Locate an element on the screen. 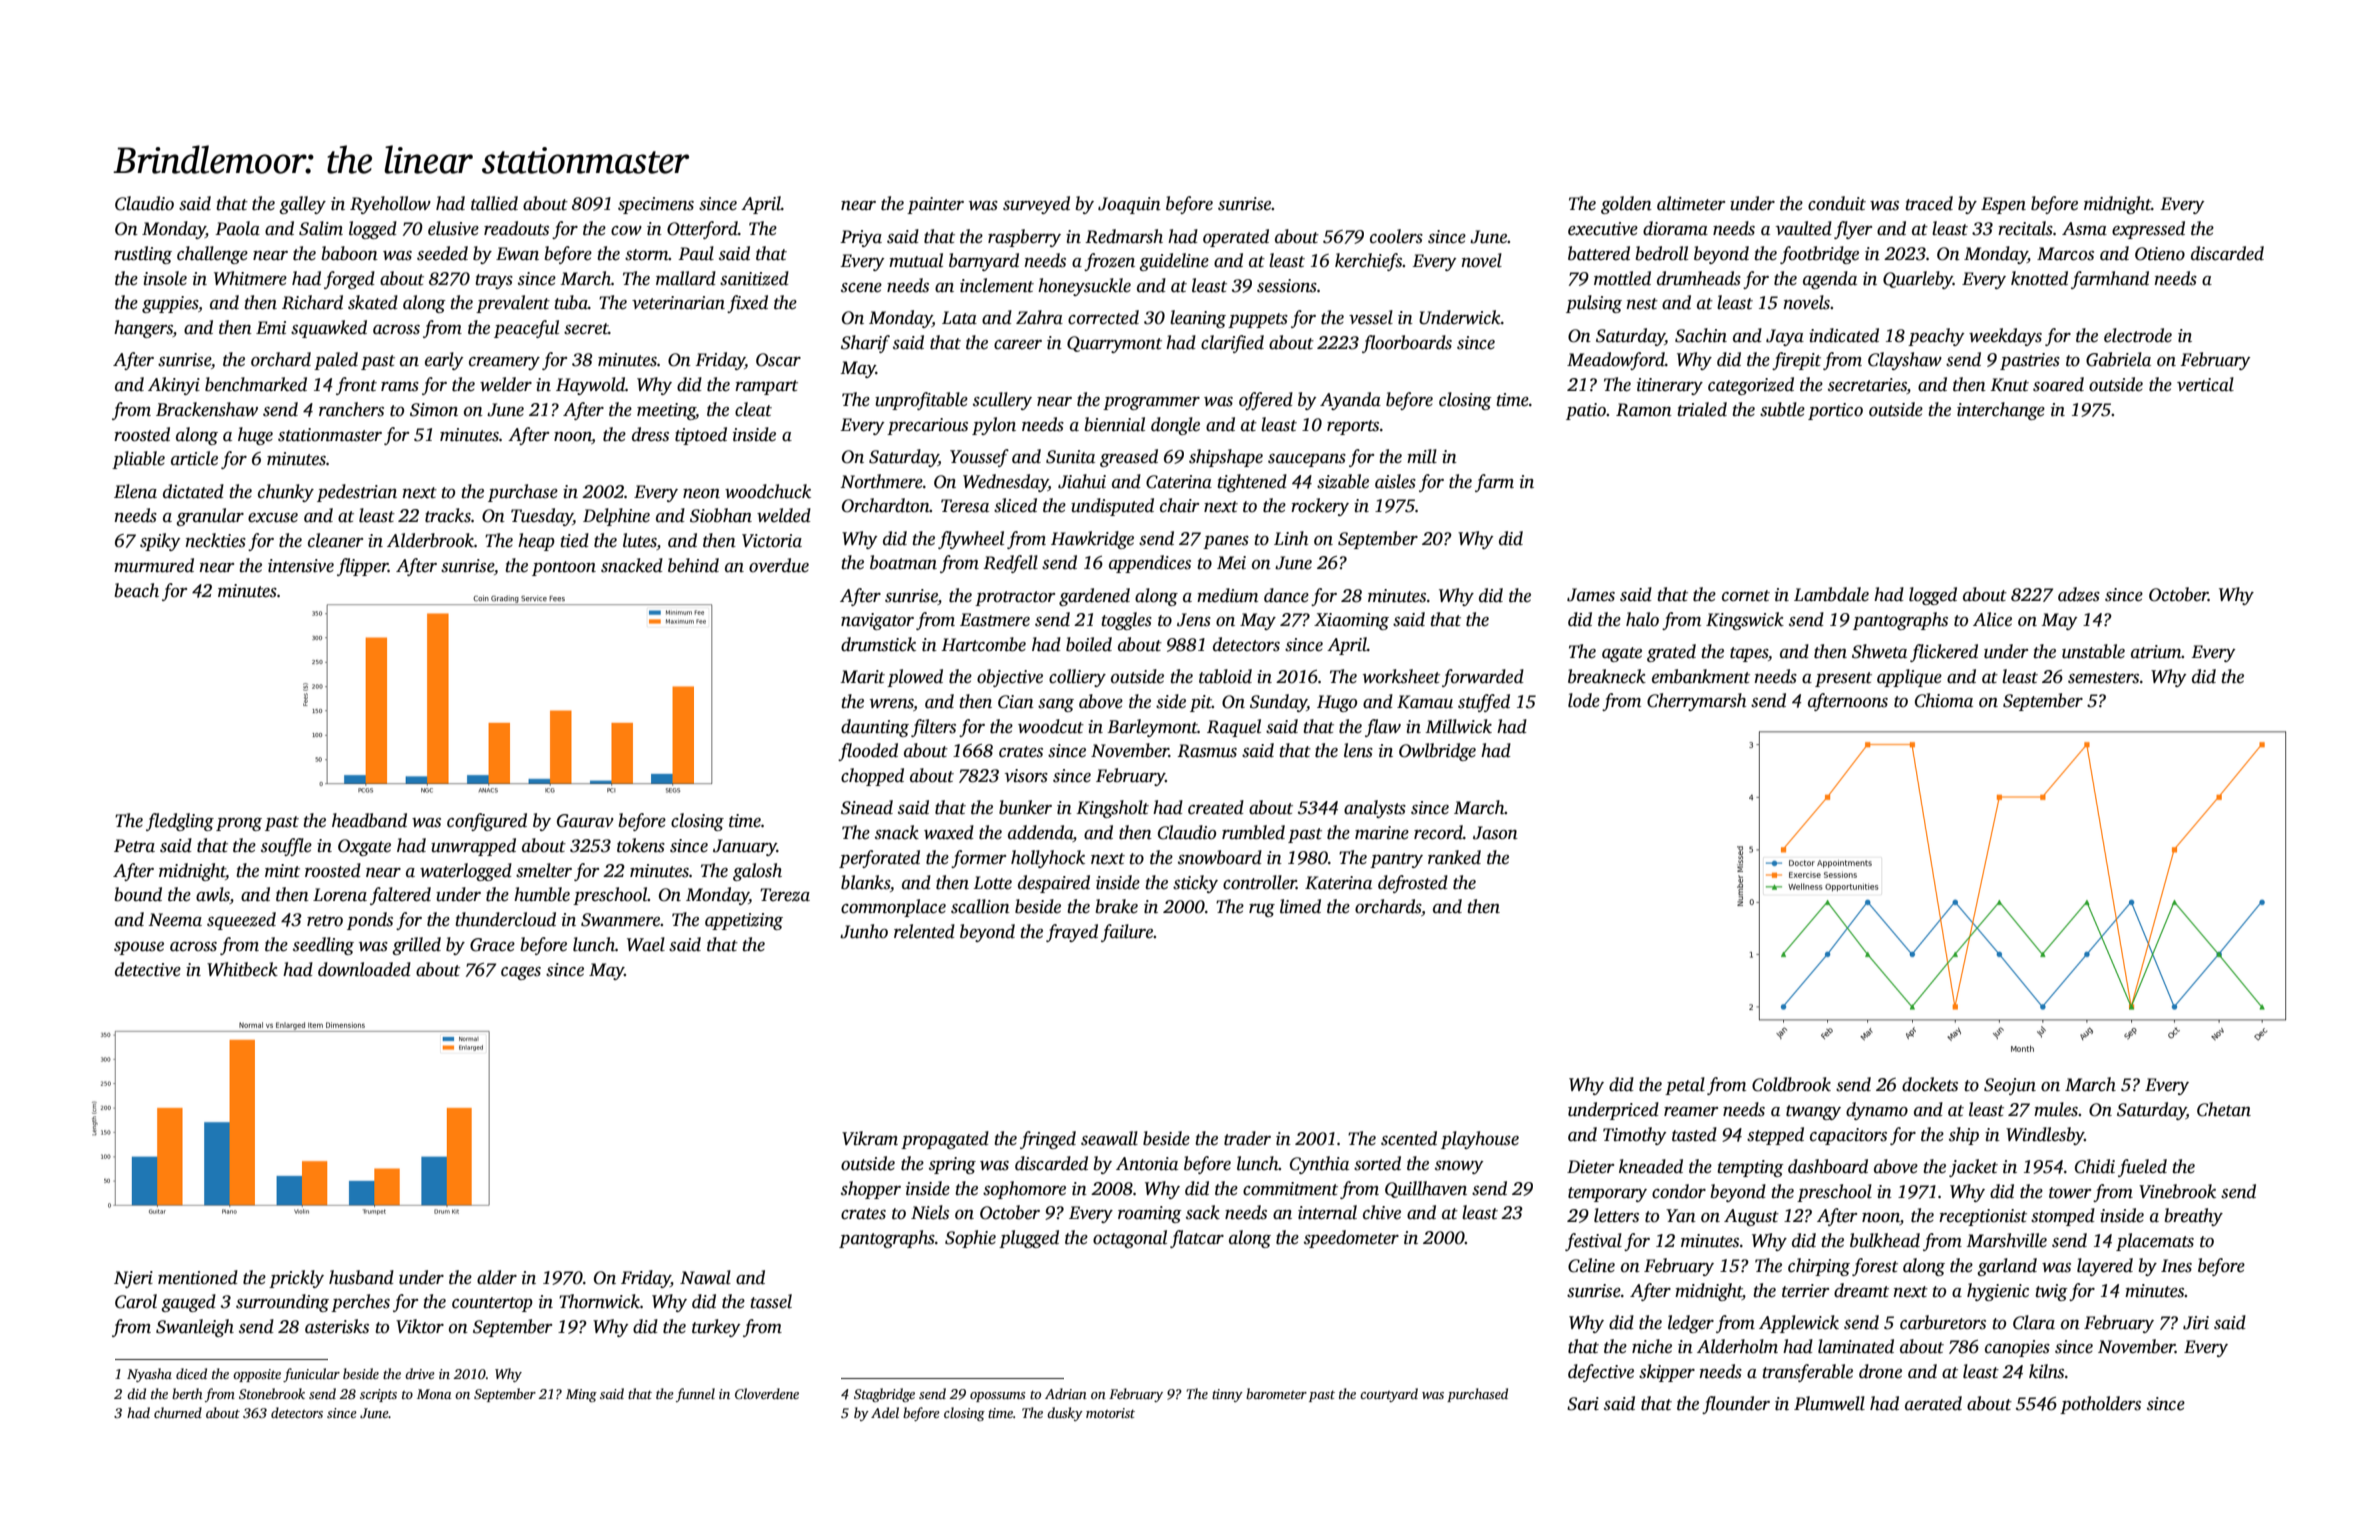 Image resolution: width=2380 pixels, height=1540 pixels. Junho is located at coordinates (864, 931).
